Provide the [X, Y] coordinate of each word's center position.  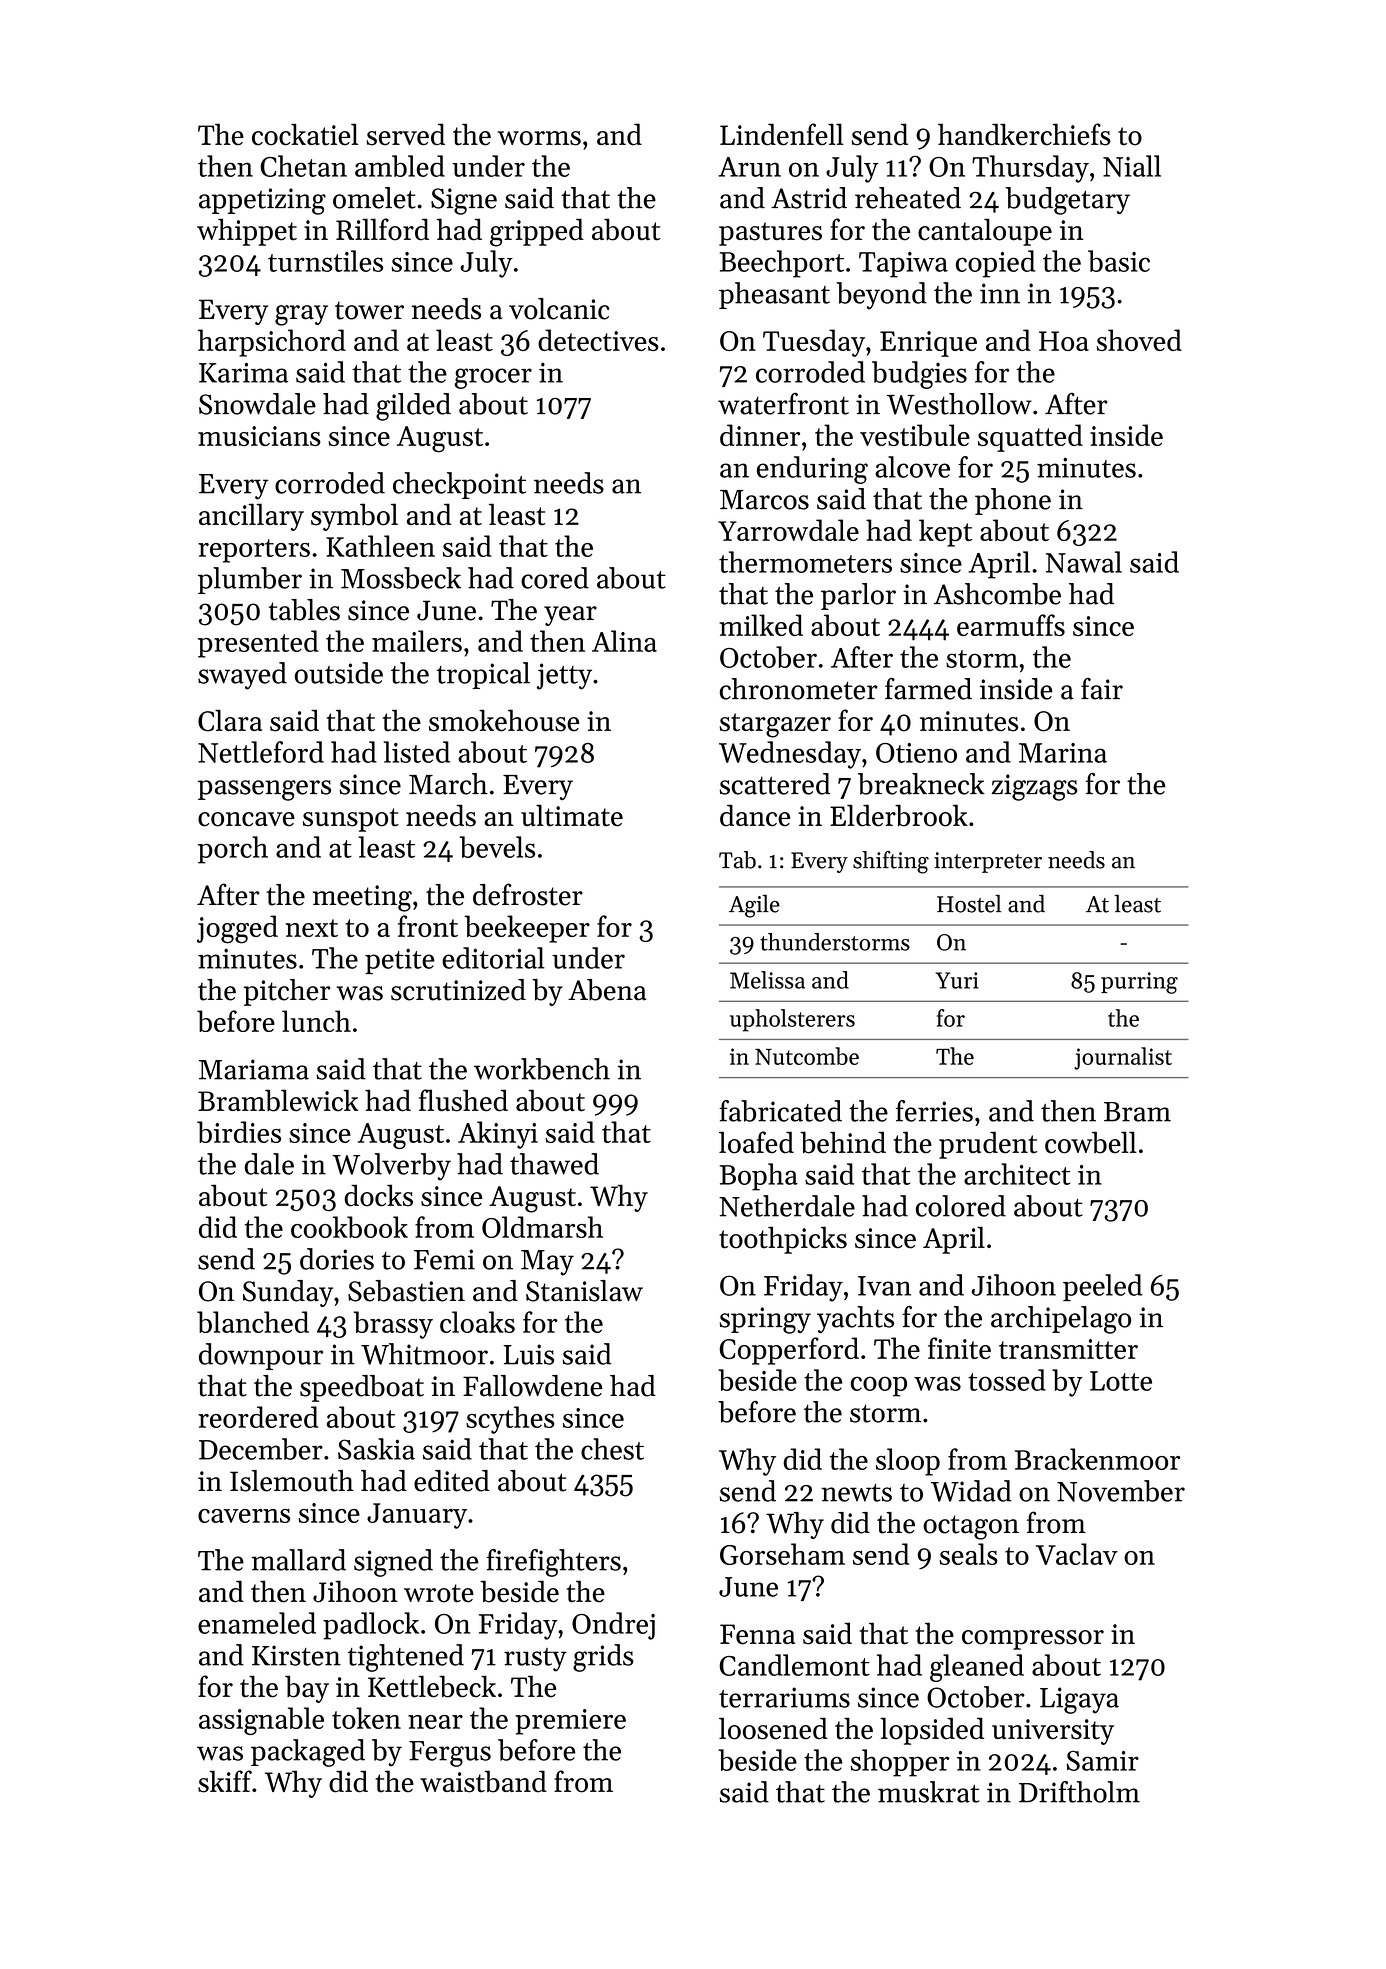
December [261, 1449]
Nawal [1084, 562]
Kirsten [296, 1655]
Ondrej [613, 1626]
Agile [754, 906]
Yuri [957, 980]
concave [246, 819]
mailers [417, 641]
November [1121, 1491]
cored [555, 578]
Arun [749, 167]
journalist [1123, 1058]
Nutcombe [807, 1056]
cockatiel [305, 134]
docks [378, 1195]
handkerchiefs [1024, 134]
